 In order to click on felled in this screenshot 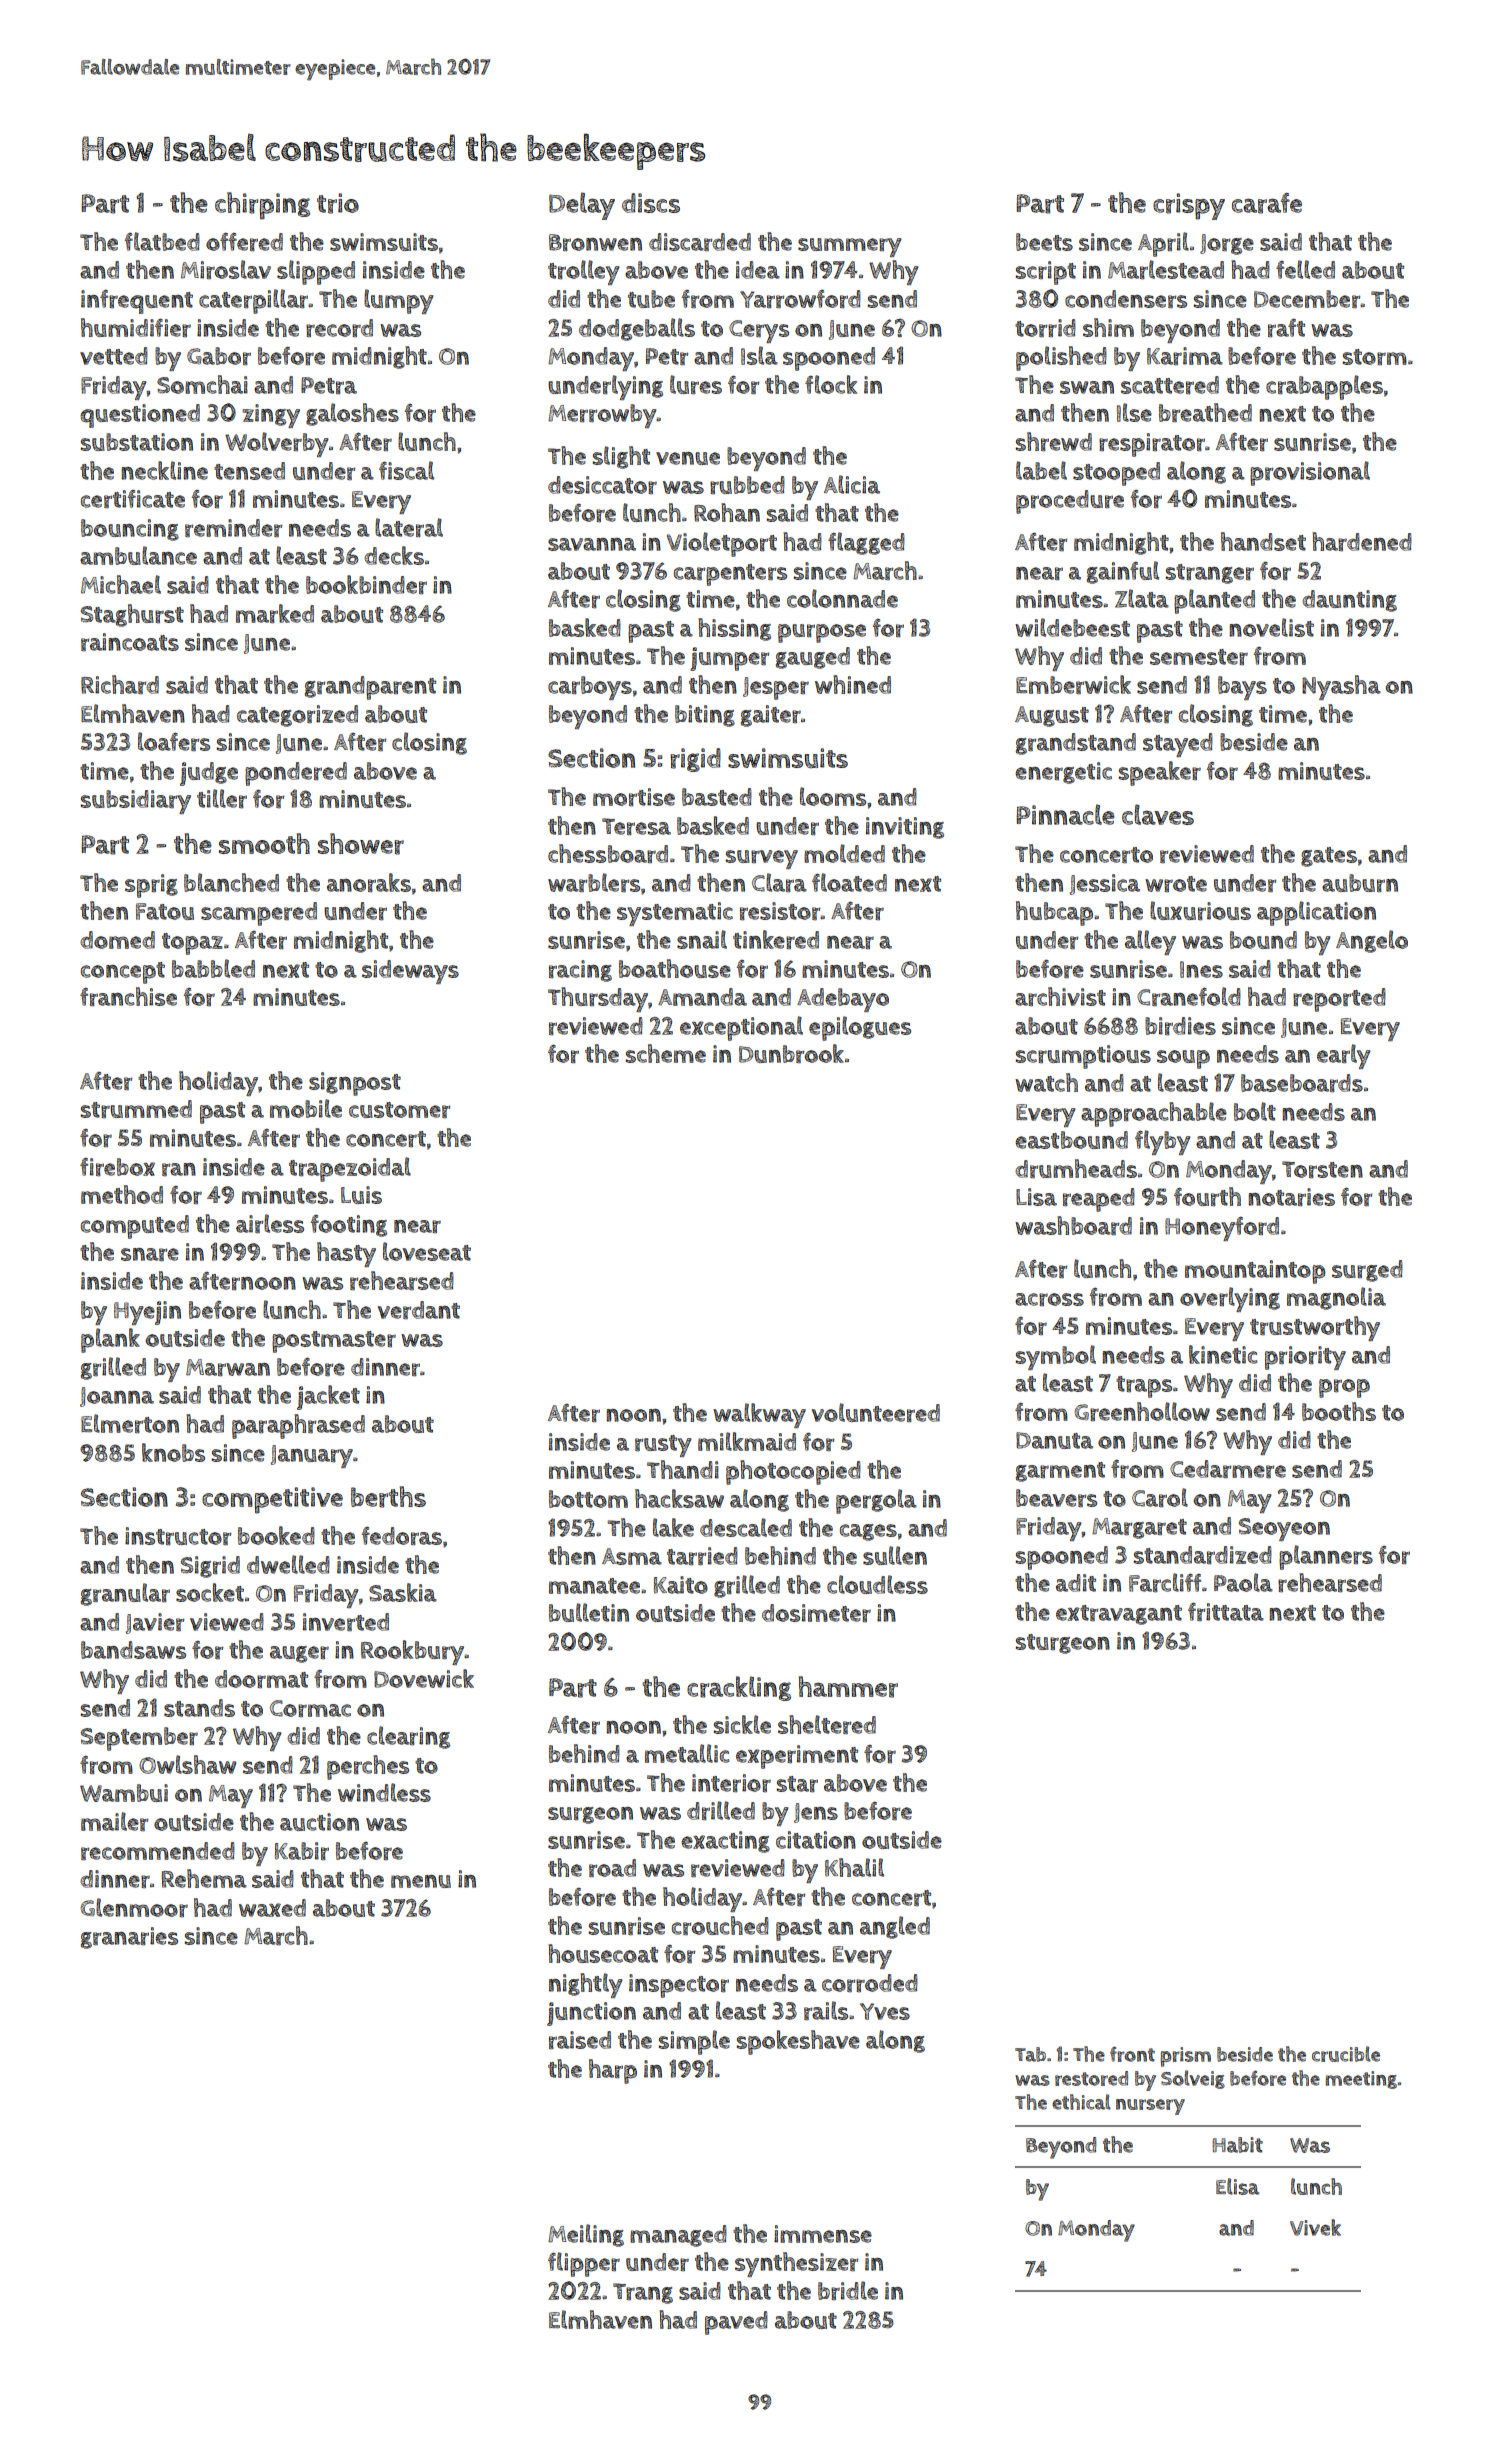, I will do `click(1305, 269)`.
